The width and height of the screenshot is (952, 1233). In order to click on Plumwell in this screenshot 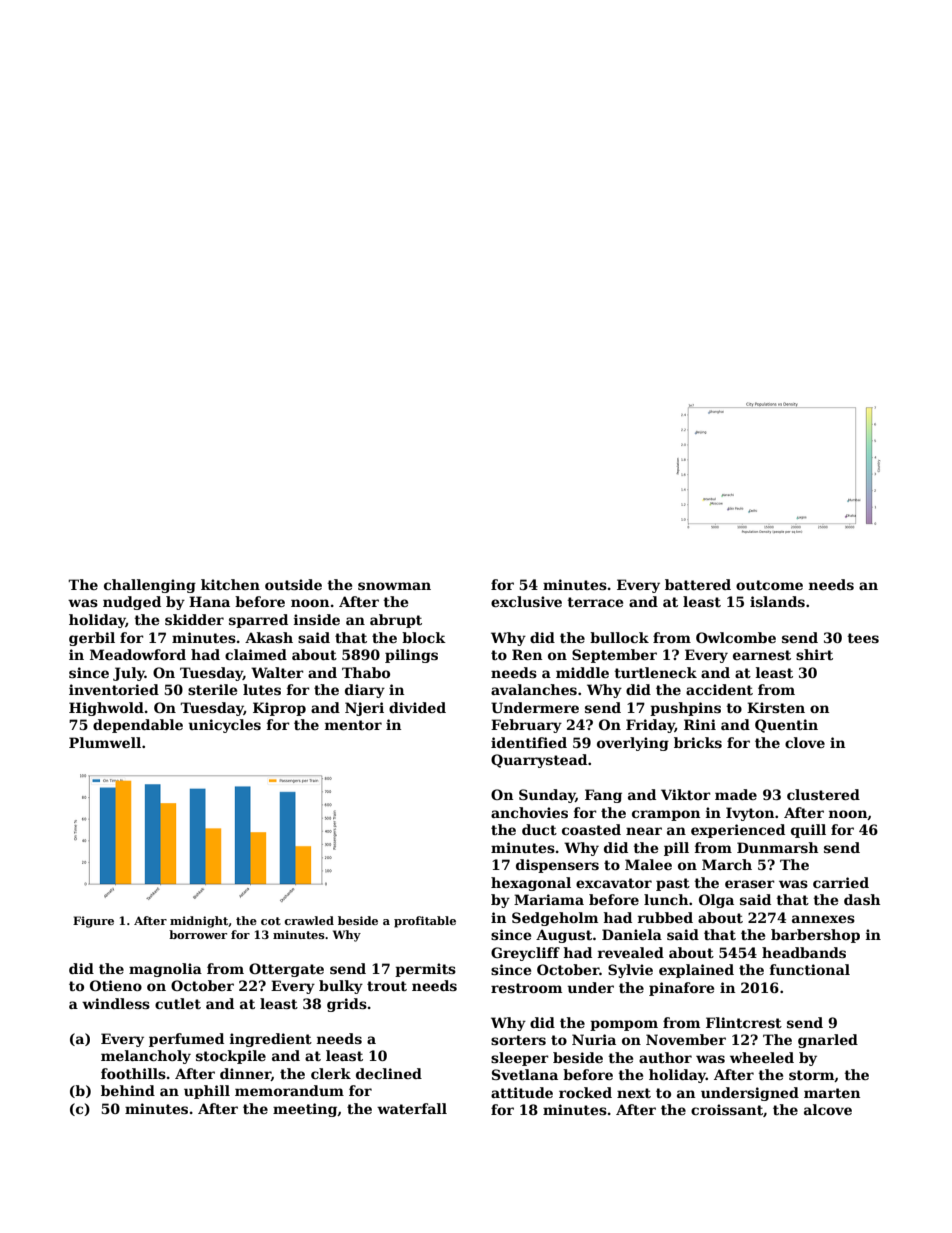, I will do `click(105, 742)`.
